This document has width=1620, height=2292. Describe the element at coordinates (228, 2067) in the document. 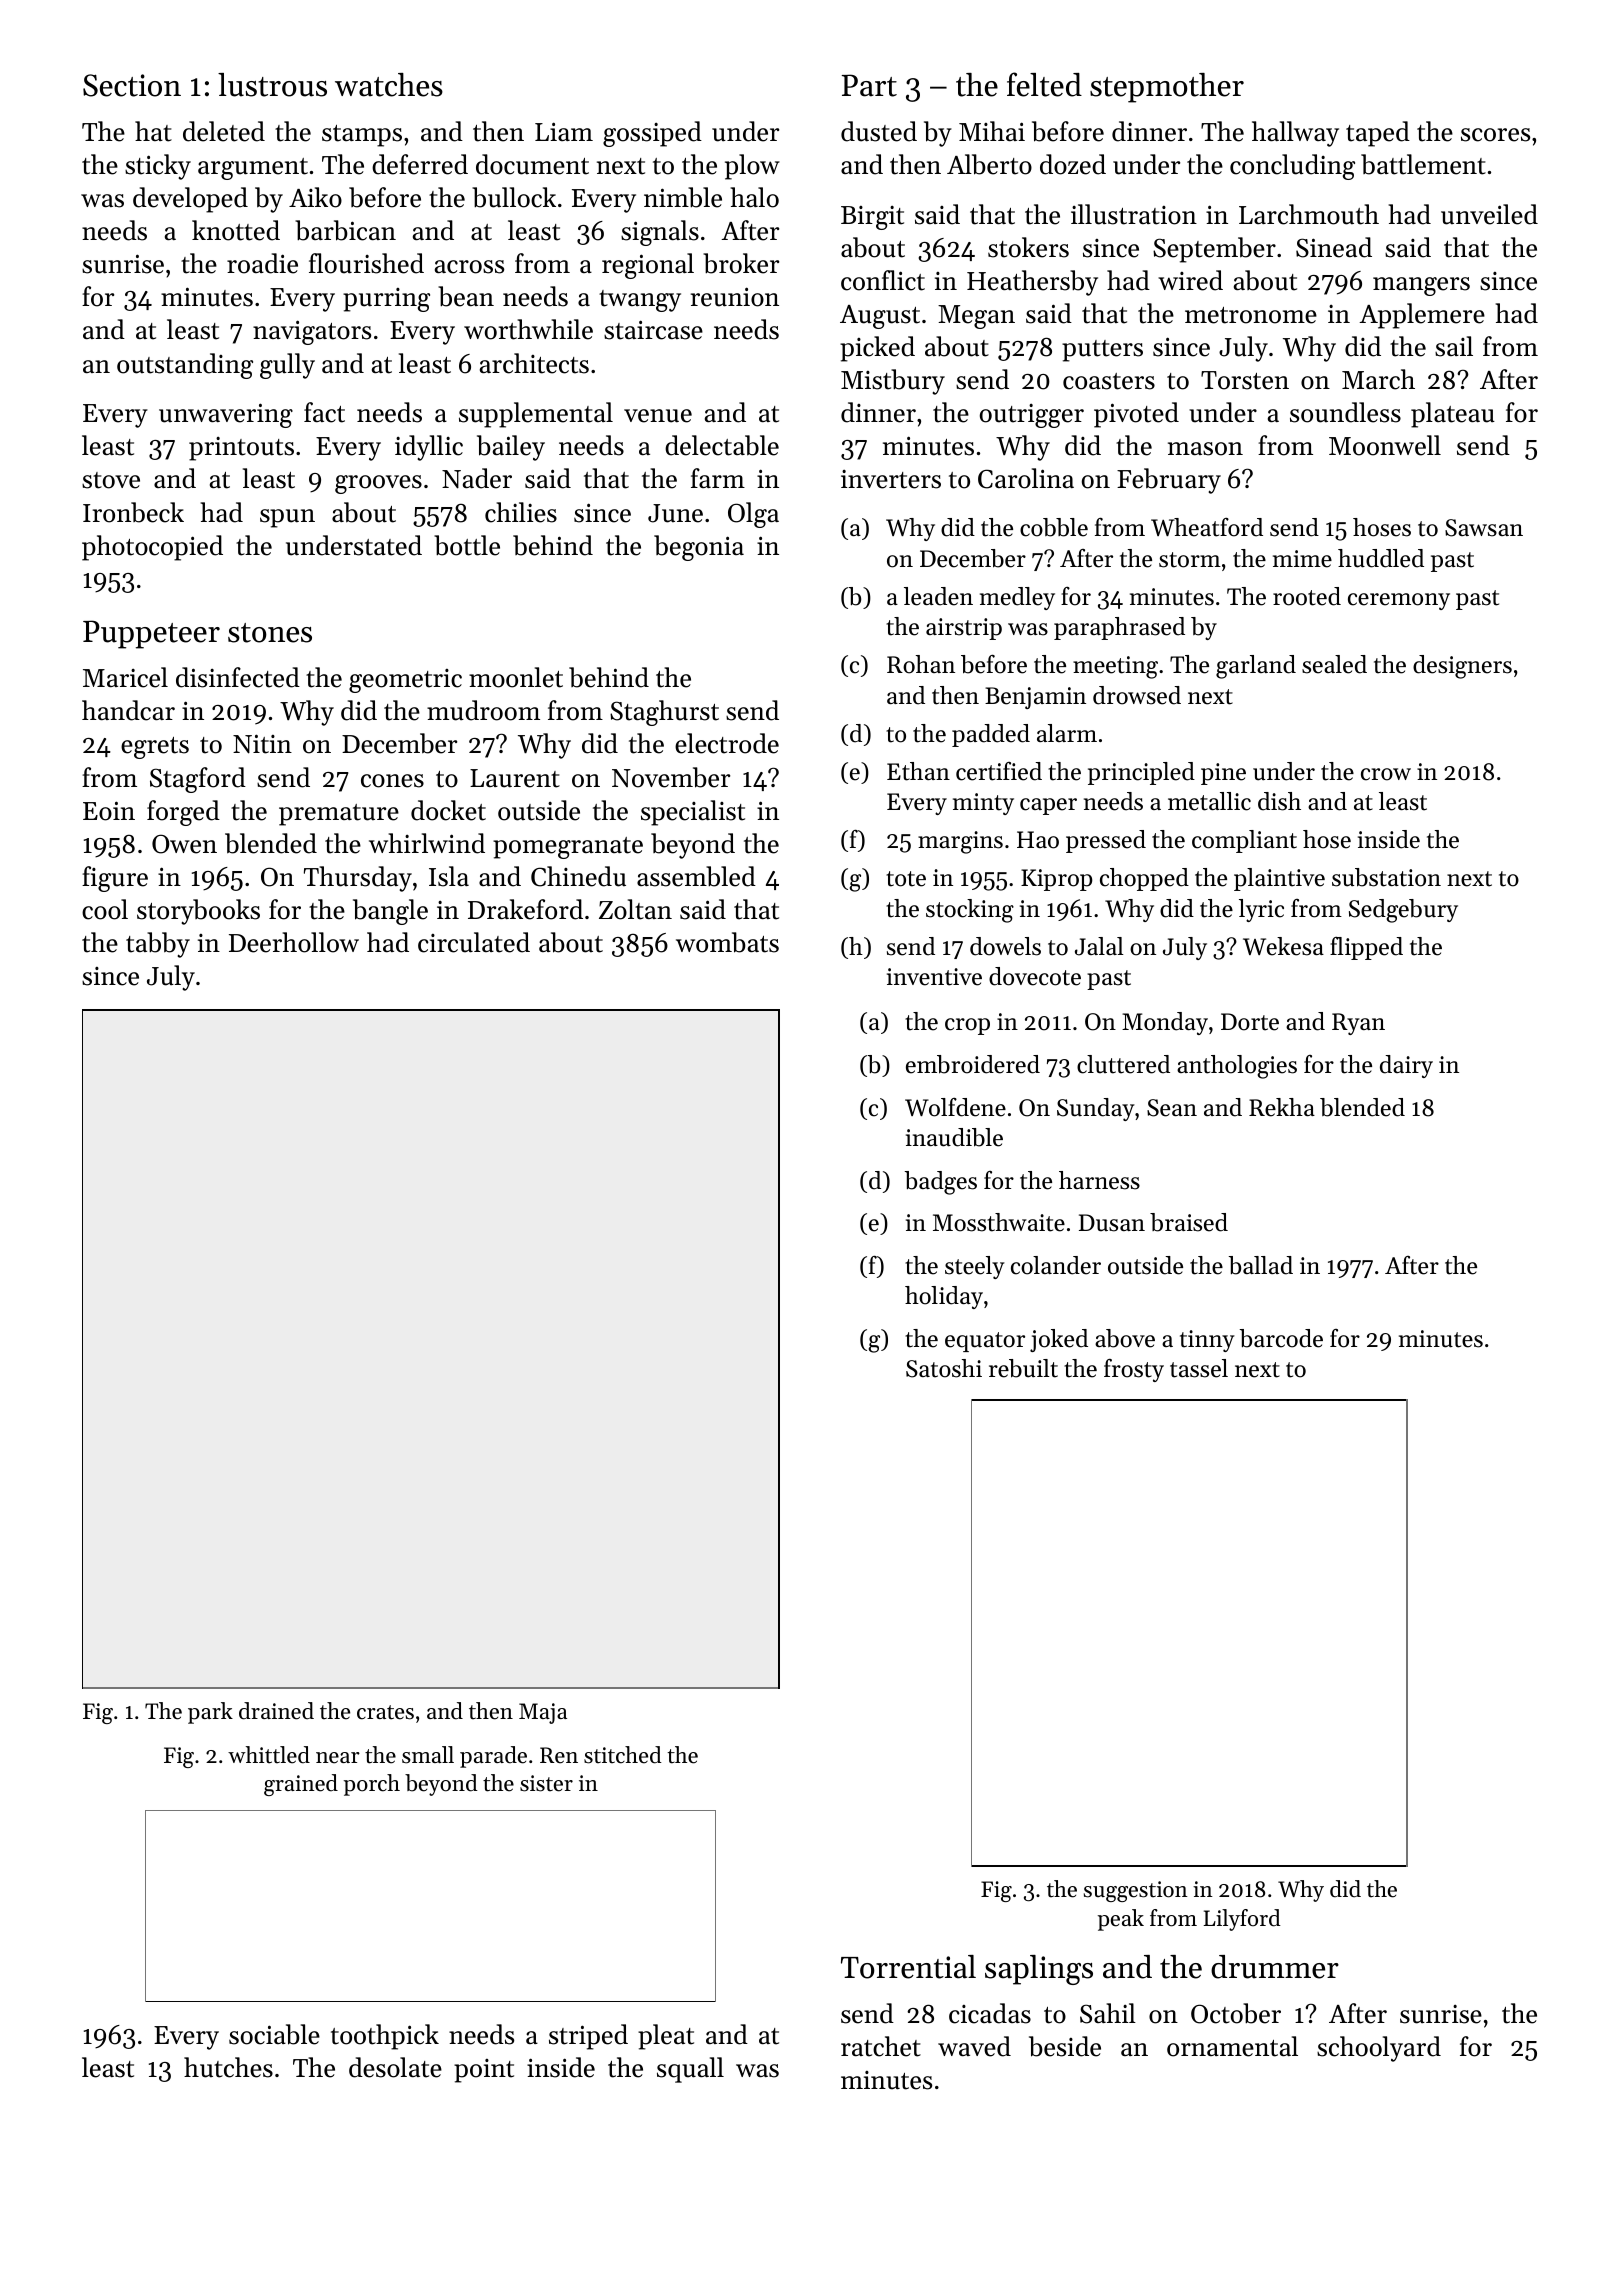

I see `hutches` at that location.
